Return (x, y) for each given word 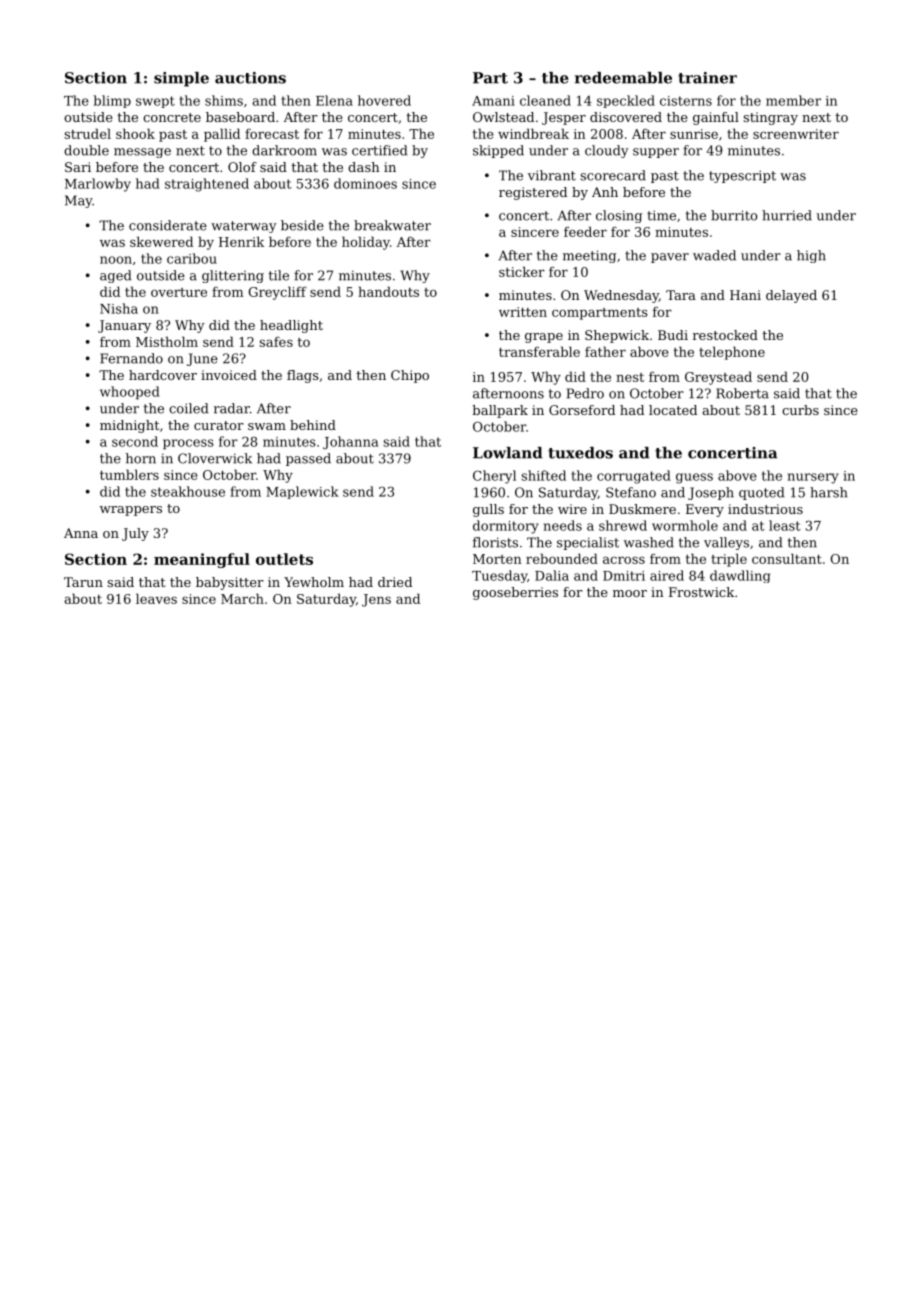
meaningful (202, 560)
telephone (732, 353)
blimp (112, 101)
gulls (488, 510)
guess (694, 478)
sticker (522, 271)
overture (179, 292)
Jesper (564, 118)
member (793, 100)
